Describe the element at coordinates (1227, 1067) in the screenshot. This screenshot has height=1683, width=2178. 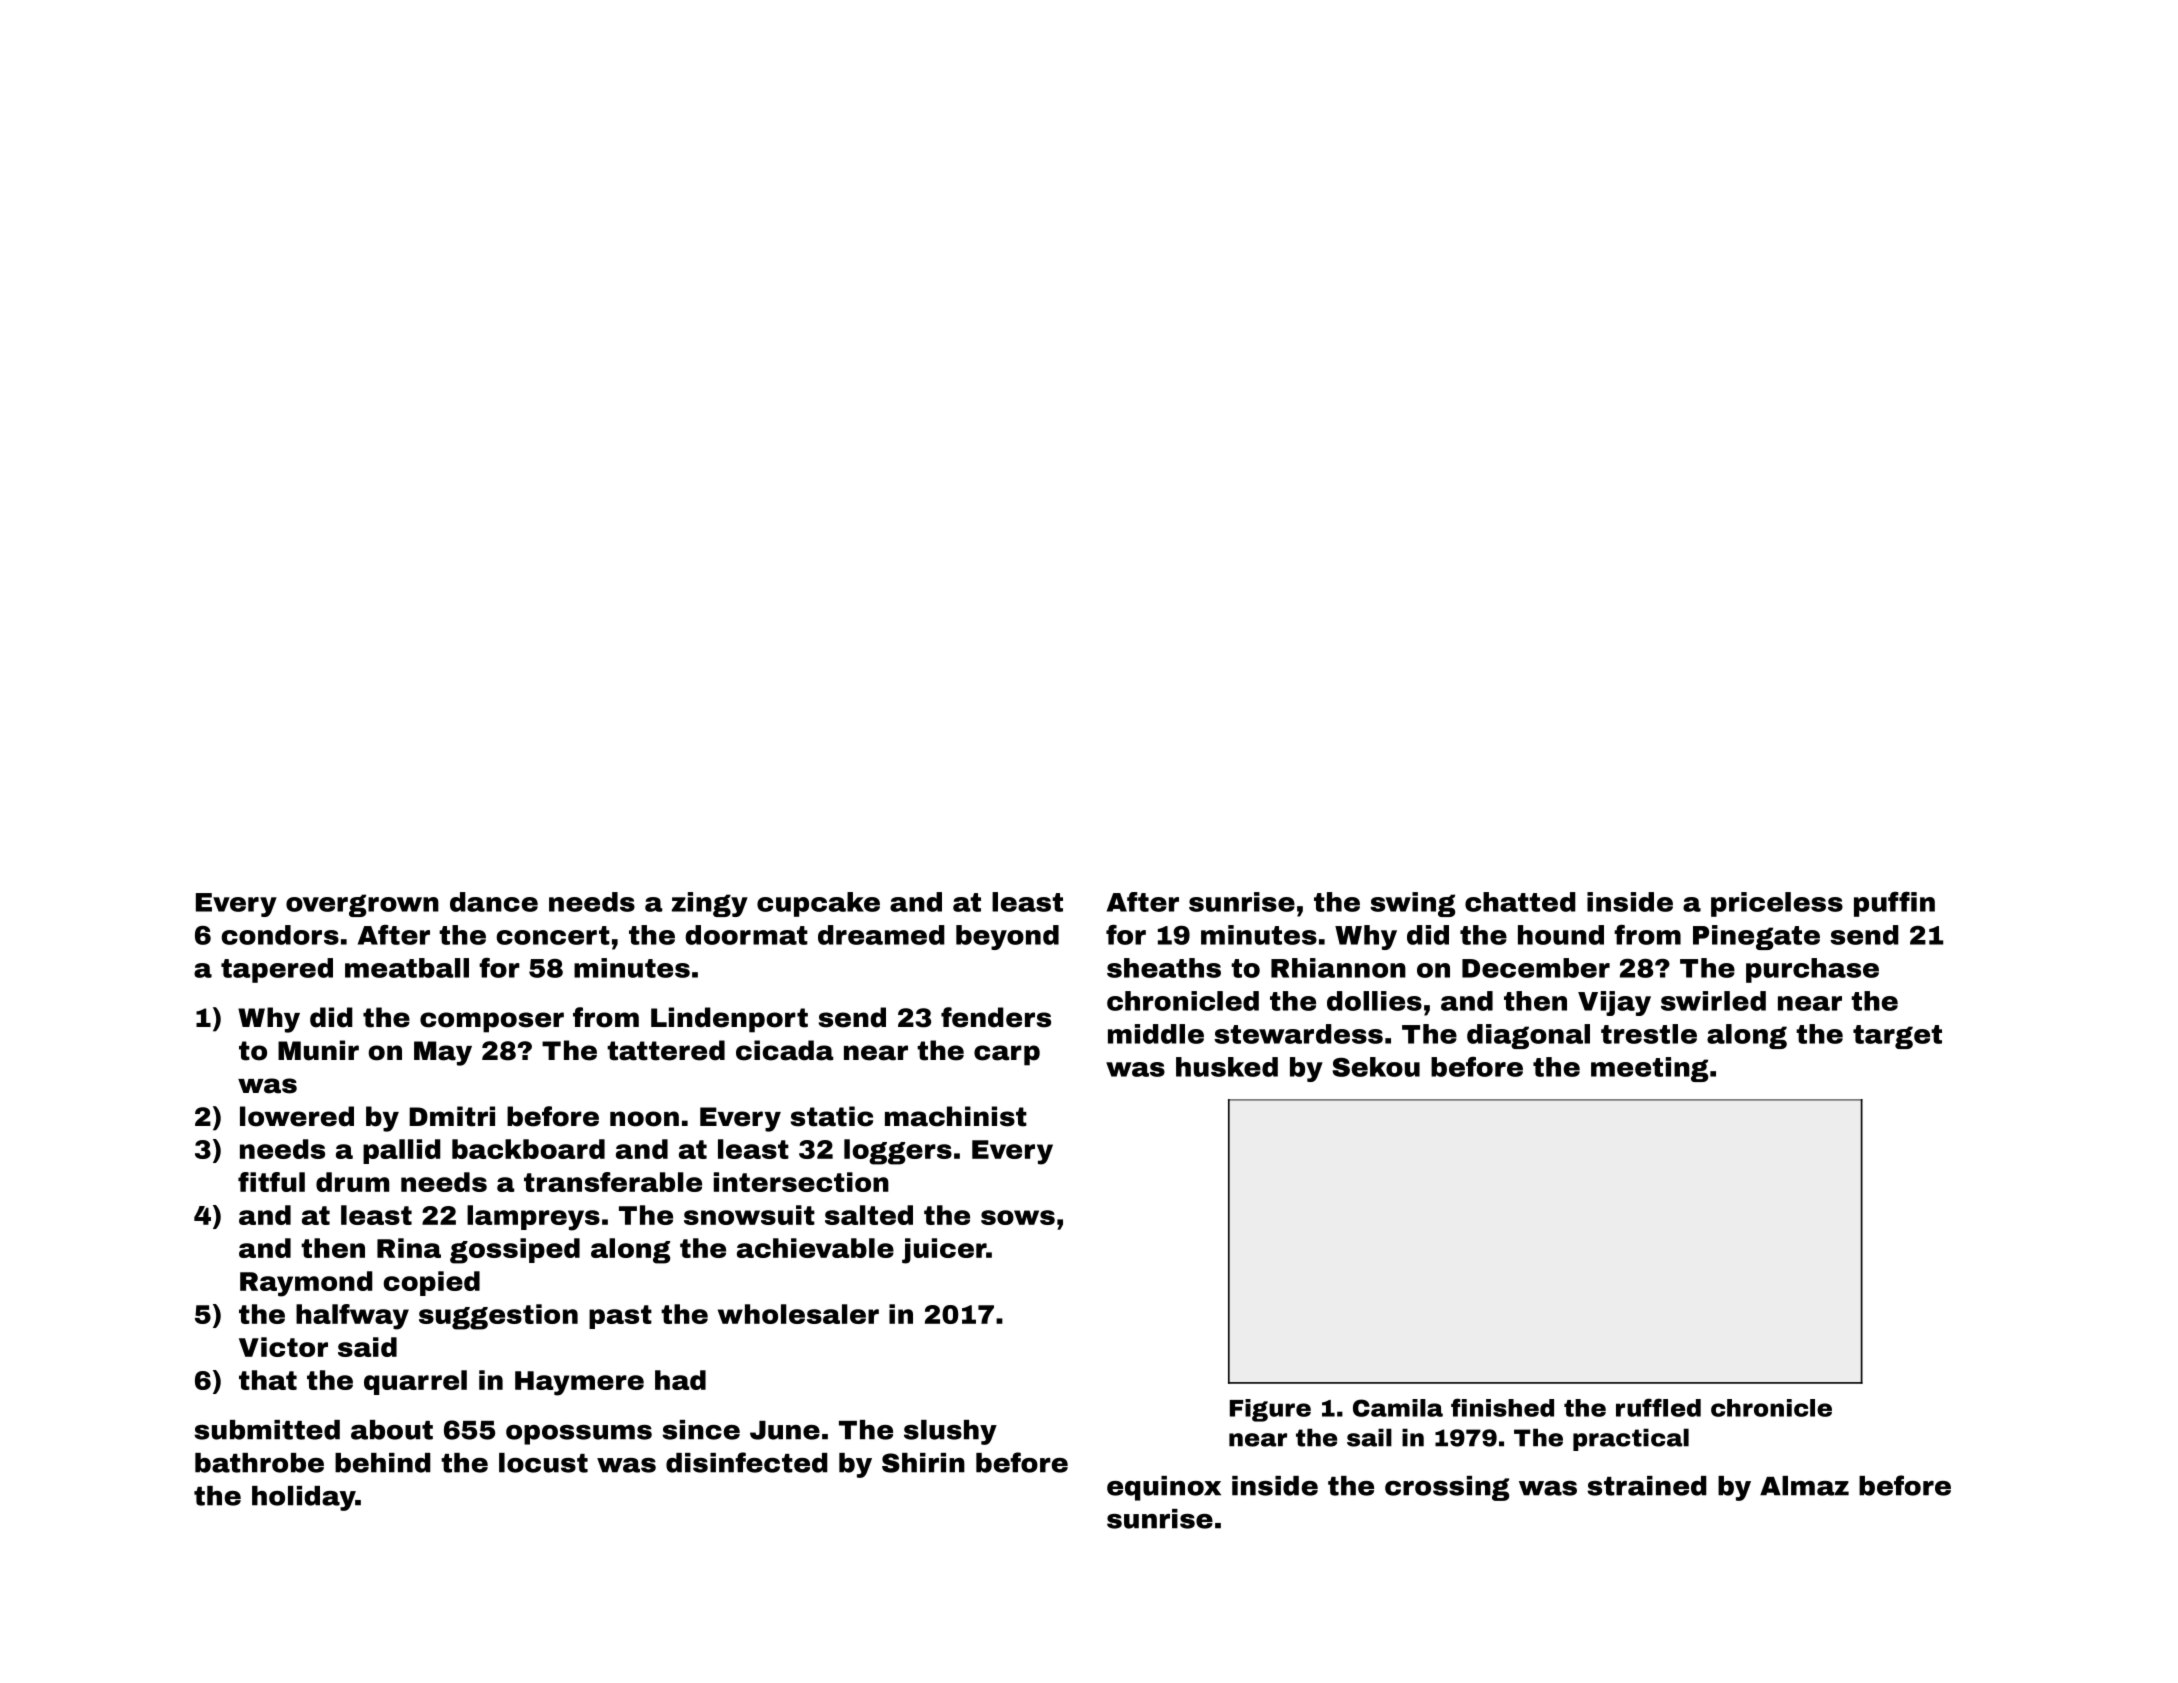
I see `husked` at that location.
